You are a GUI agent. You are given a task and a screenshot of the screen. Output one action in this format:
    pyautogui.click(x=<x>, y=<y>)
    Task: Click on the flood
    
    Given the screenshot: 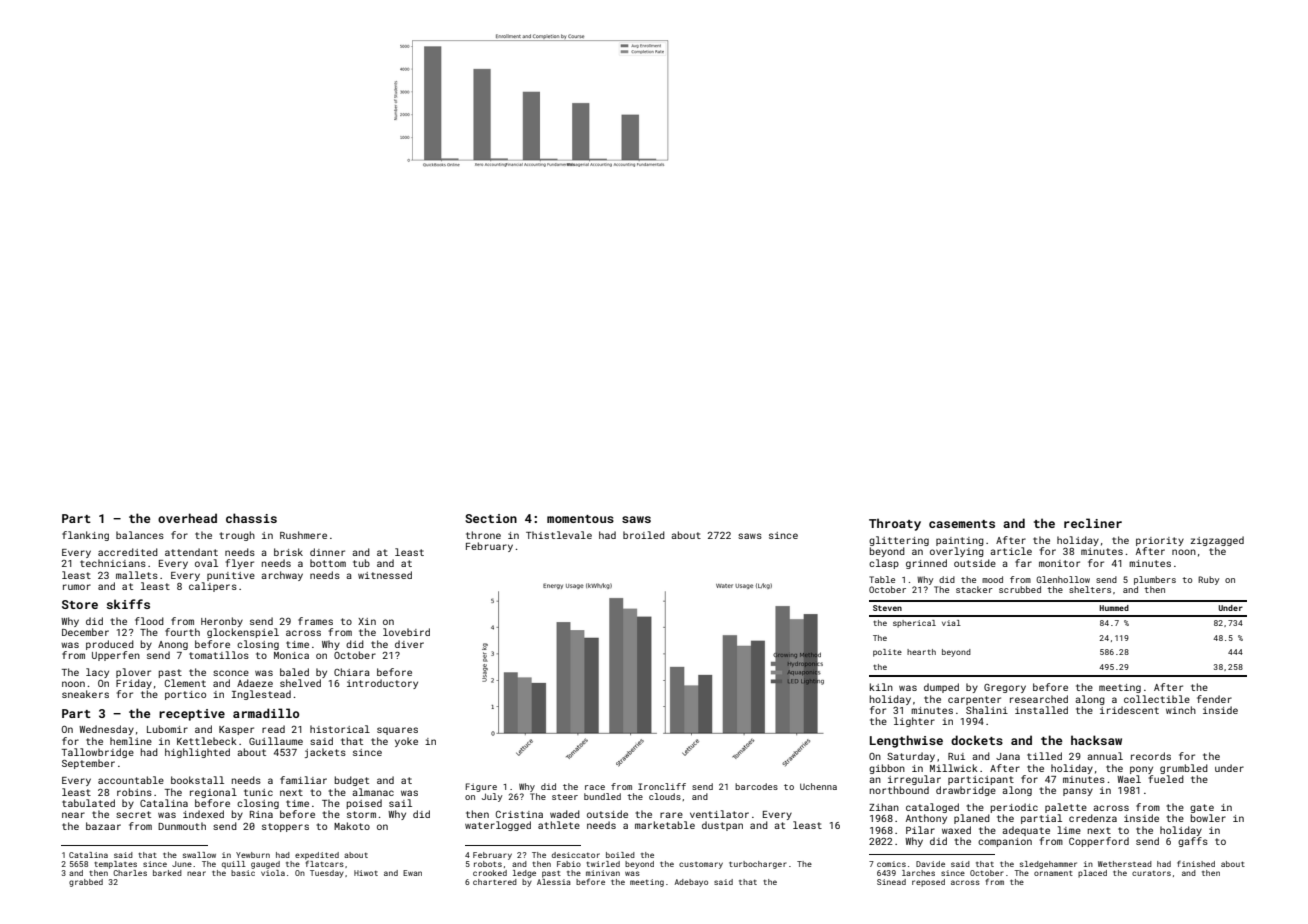 What is the action you would take?
    pyautogui.click(x=149, y=621)
